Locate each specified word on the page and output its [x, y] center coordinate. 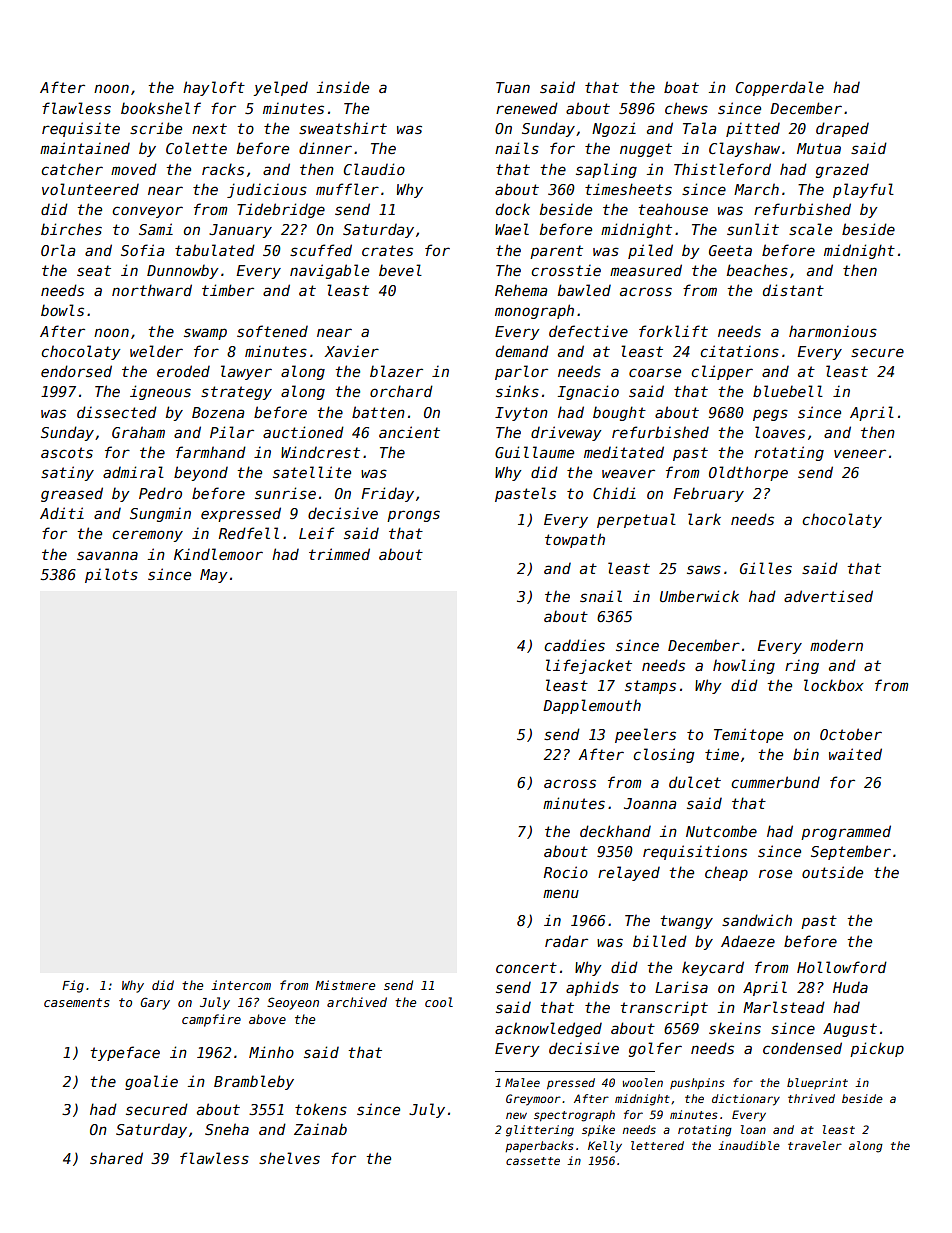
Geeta [730, 250]
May [214, 576]
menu [561, 893]
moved [134, 169]
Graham [138, 432]
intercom [241, 985]
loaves [780, 432]
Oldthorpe [748, 473]
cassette [533, 1161]
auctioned [303, 432]
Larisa [681, 987]
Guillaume [534, 452]
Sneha [227, 1129]
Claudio [374, 169]
